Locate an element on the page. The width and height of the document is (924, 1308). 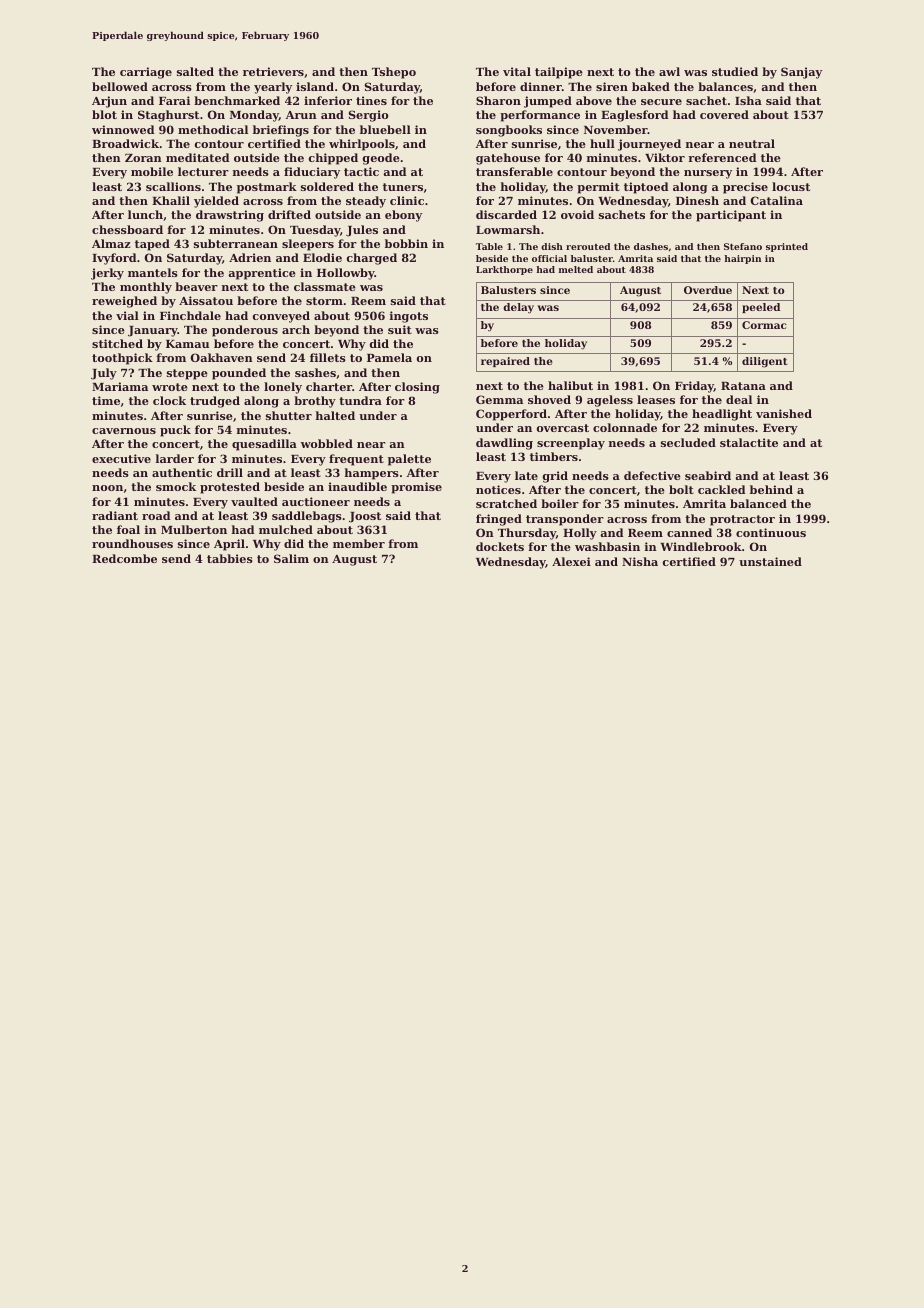
vital is located at coordinates (517, 71).
